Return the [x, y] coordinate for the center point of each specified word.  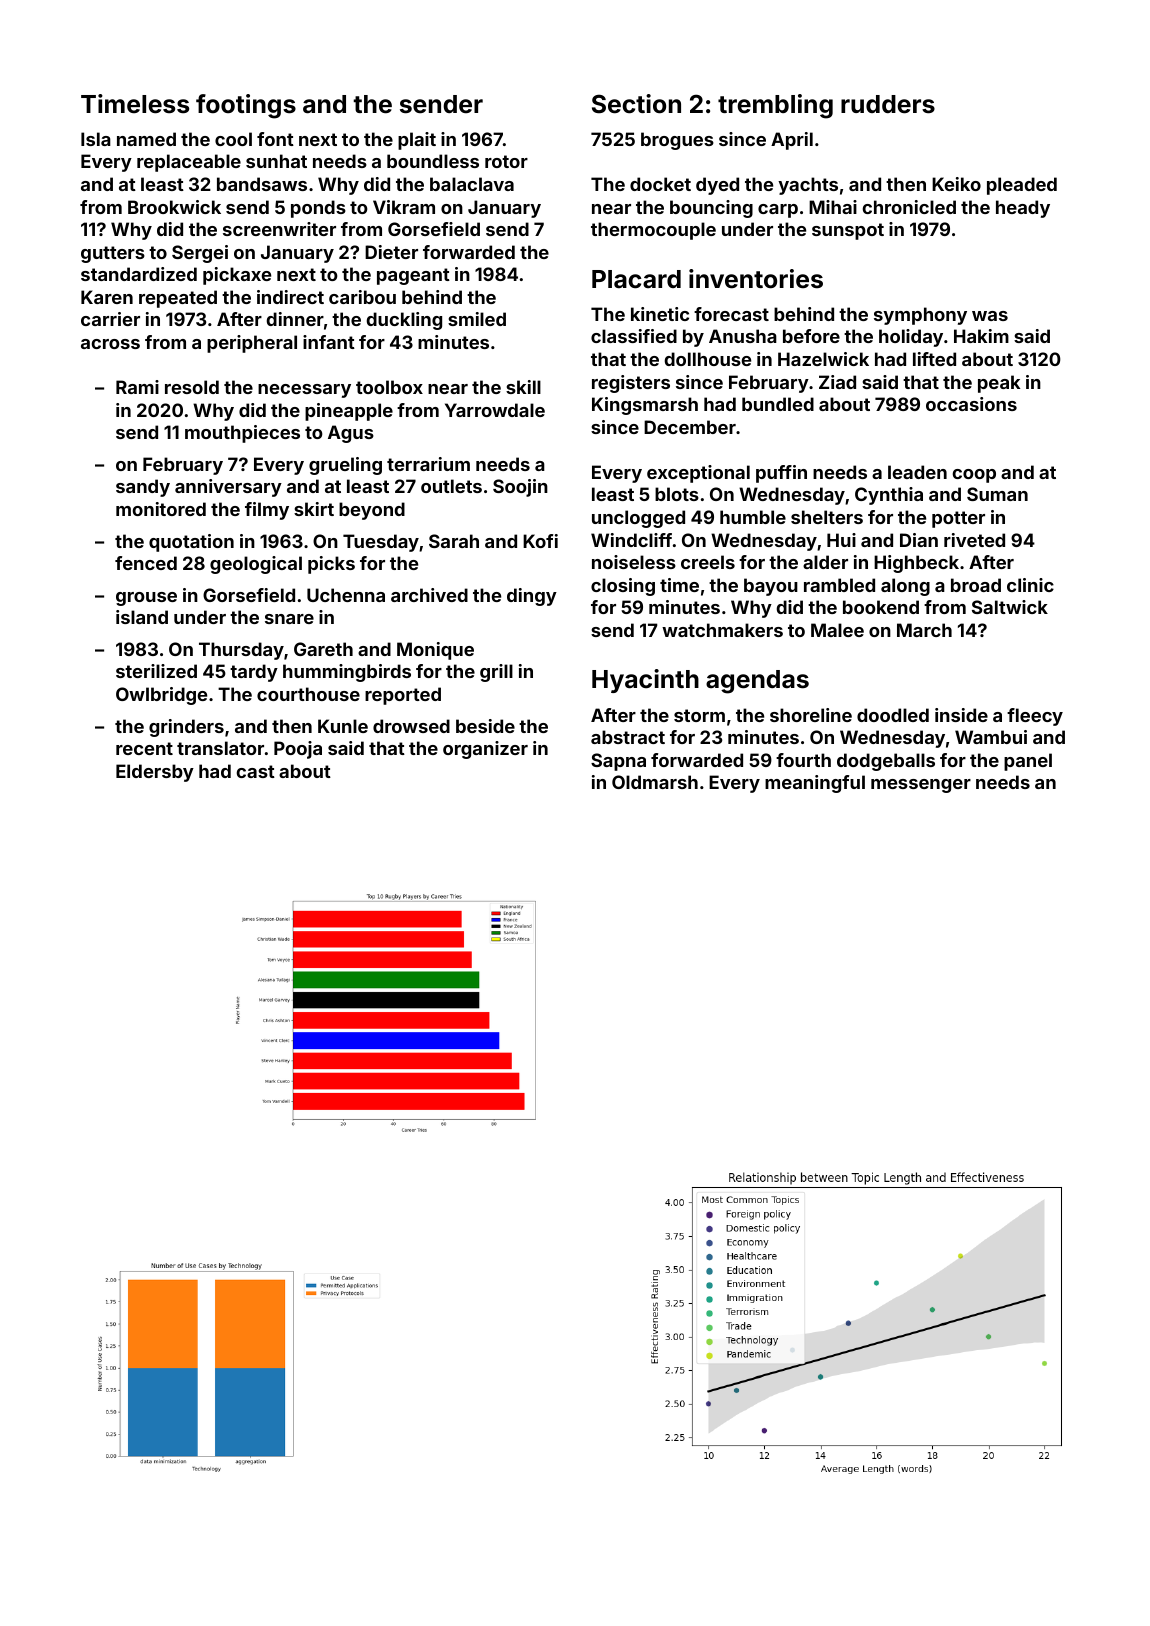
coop [974, 476]
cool [233, 139]
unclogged [638, 519]
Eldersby [155, 773]
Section [636, 104]
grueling [345, 466]
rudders [888, 104]
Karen [107, 297]
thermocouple [653, 231]
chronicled [909, 207]
